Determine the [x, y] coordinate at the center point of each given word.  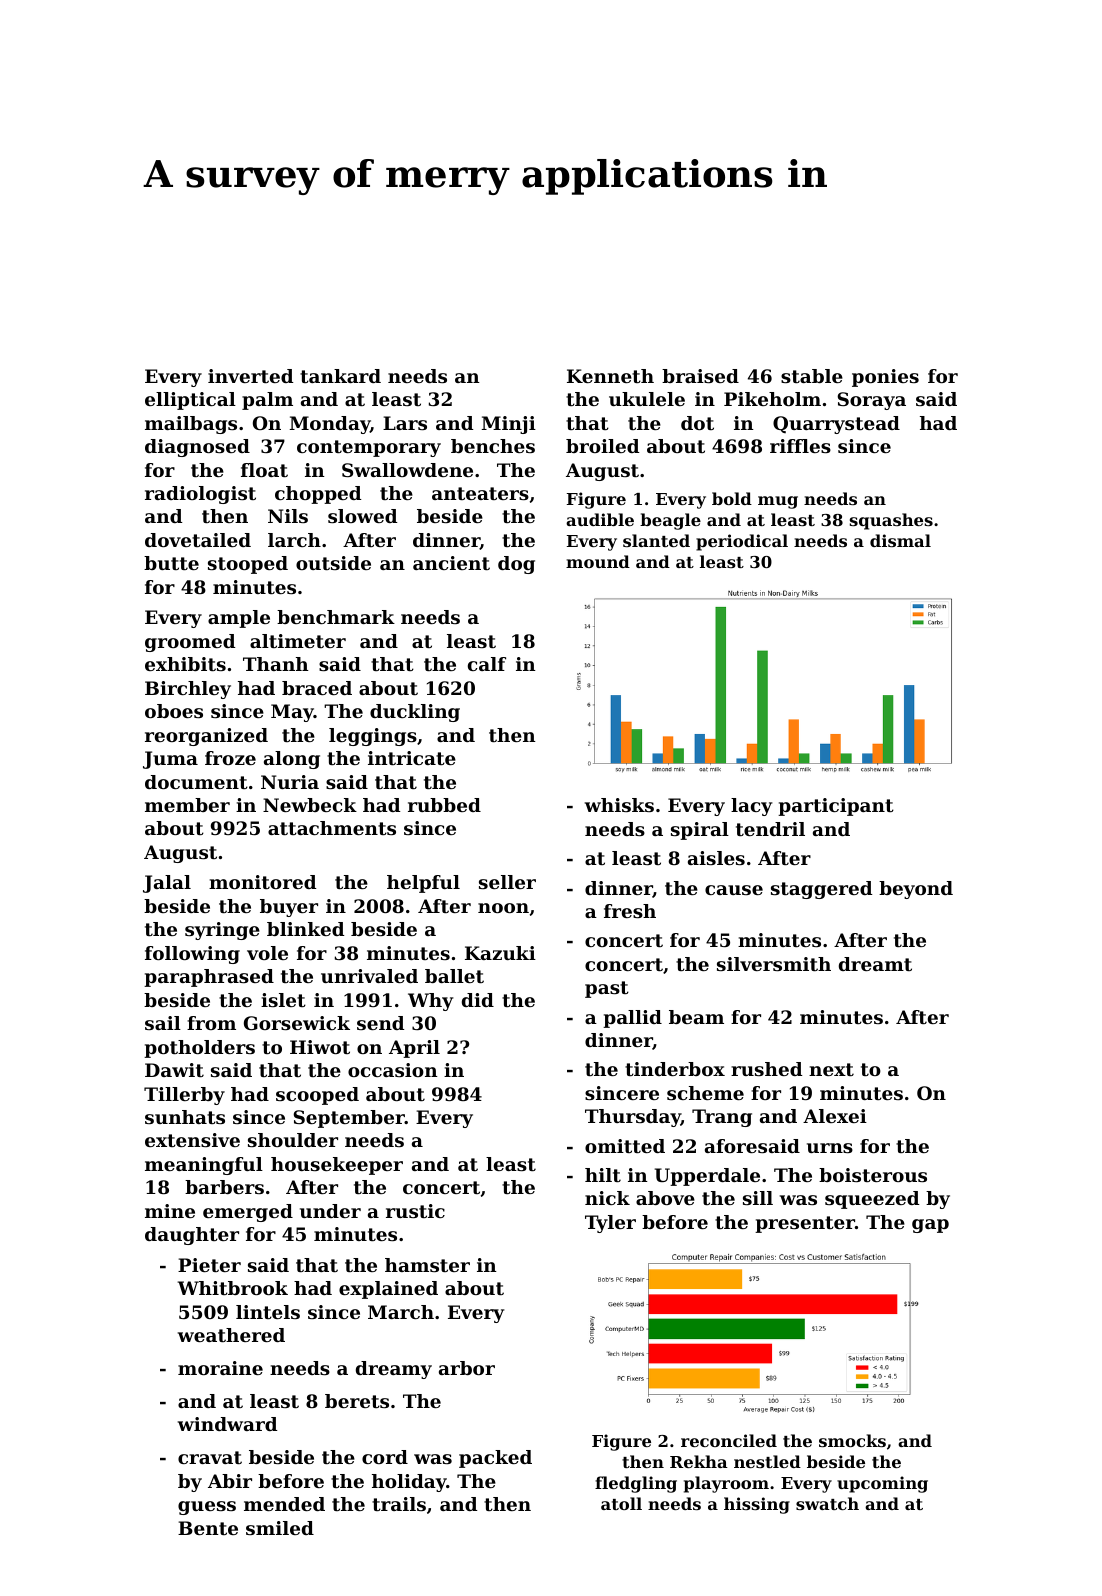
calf [487, 664]
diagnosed [197, 448]
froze [230, 758]
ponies [885, 378]
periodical [742, 542]
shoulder [293, 1140]
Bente [208, 1528]
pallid [632, 1019]
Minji [509, 425]
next [831, 1069]
